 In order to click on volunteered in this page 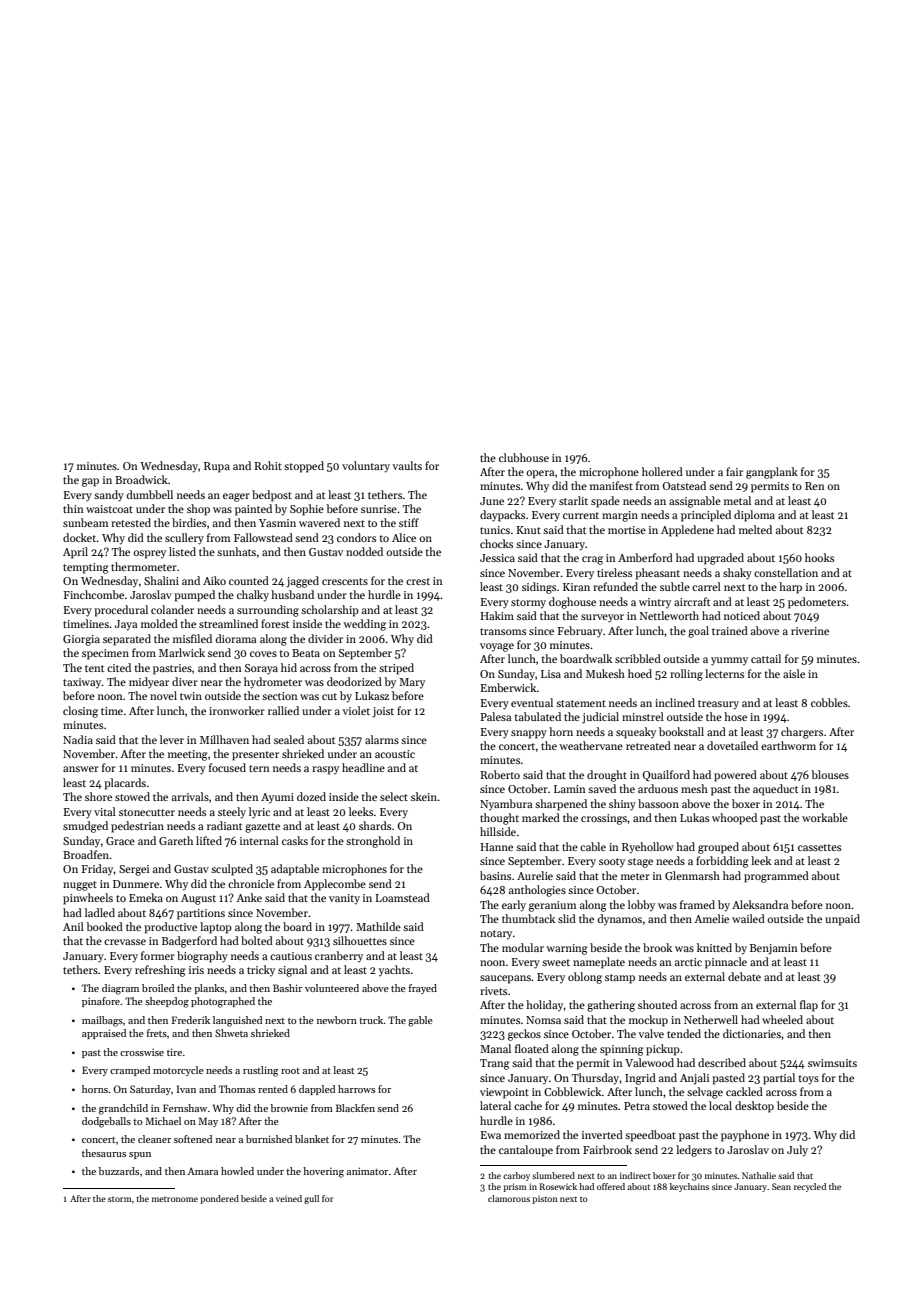, I will do `click(332, 988)`.
